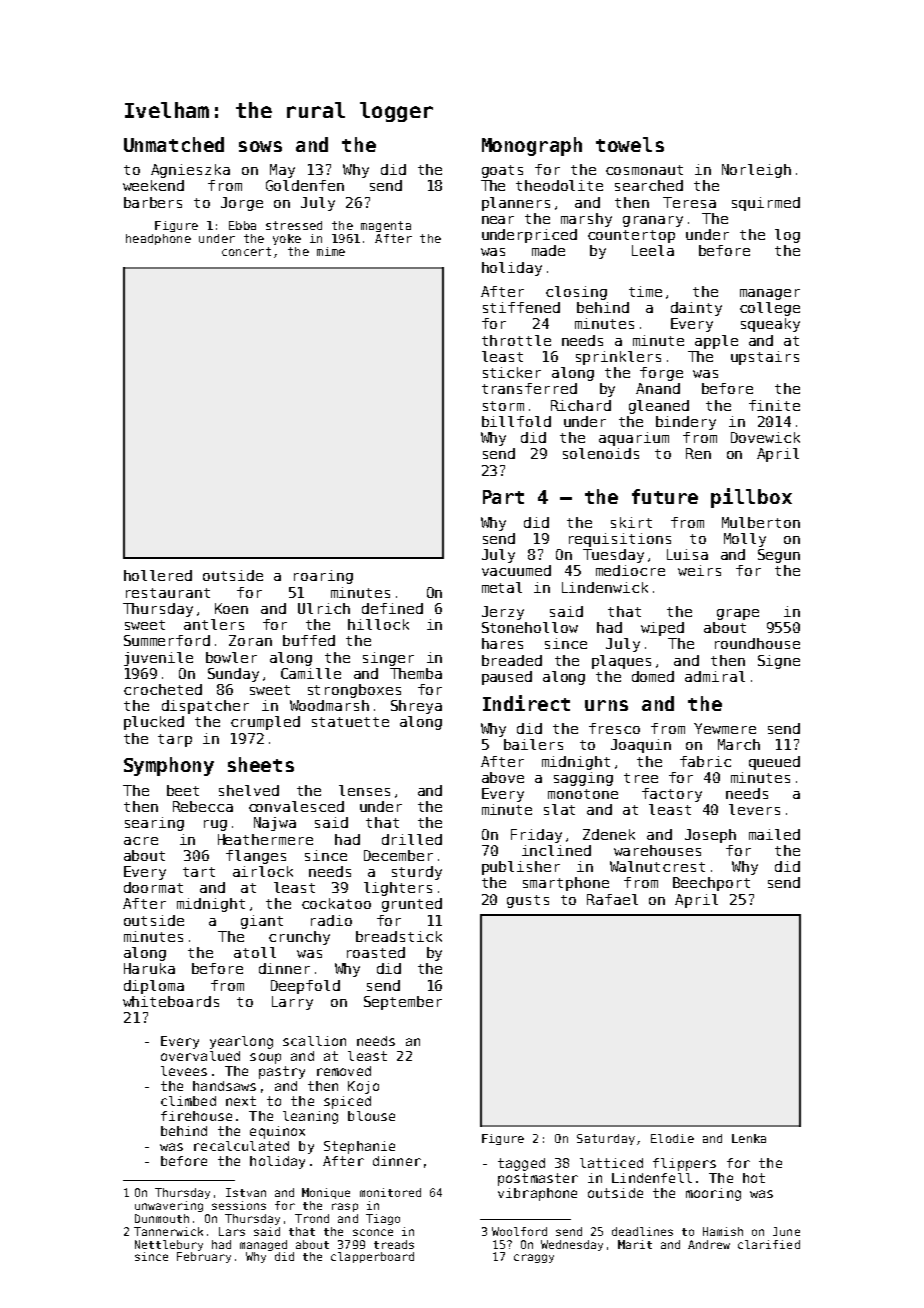 The image size is (924, 1308). What do you see at coordinates (751, 498) in the document?
I see `pillbox` at bounding box center [751, 498].
